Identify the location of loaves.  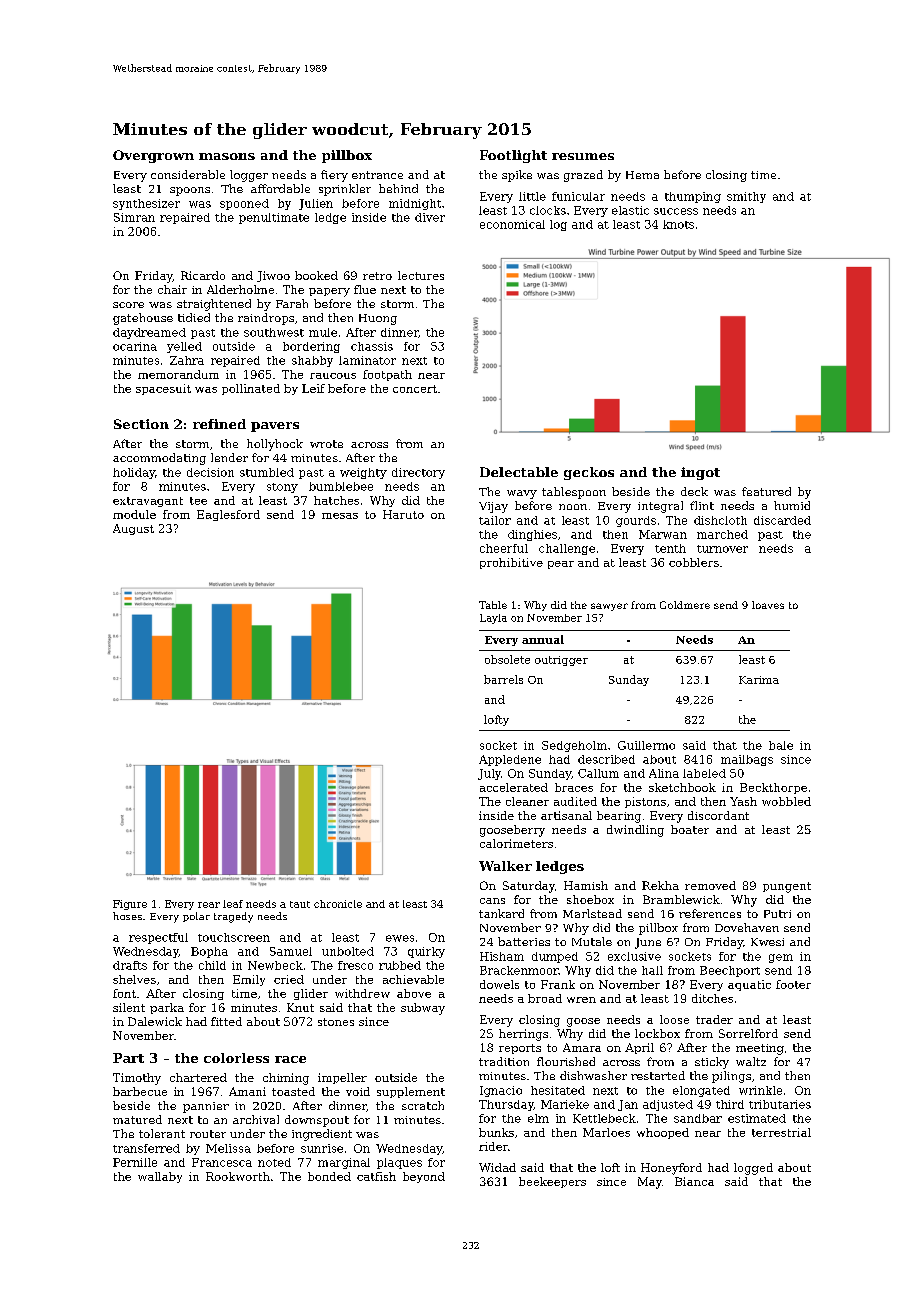
(768, 605).
